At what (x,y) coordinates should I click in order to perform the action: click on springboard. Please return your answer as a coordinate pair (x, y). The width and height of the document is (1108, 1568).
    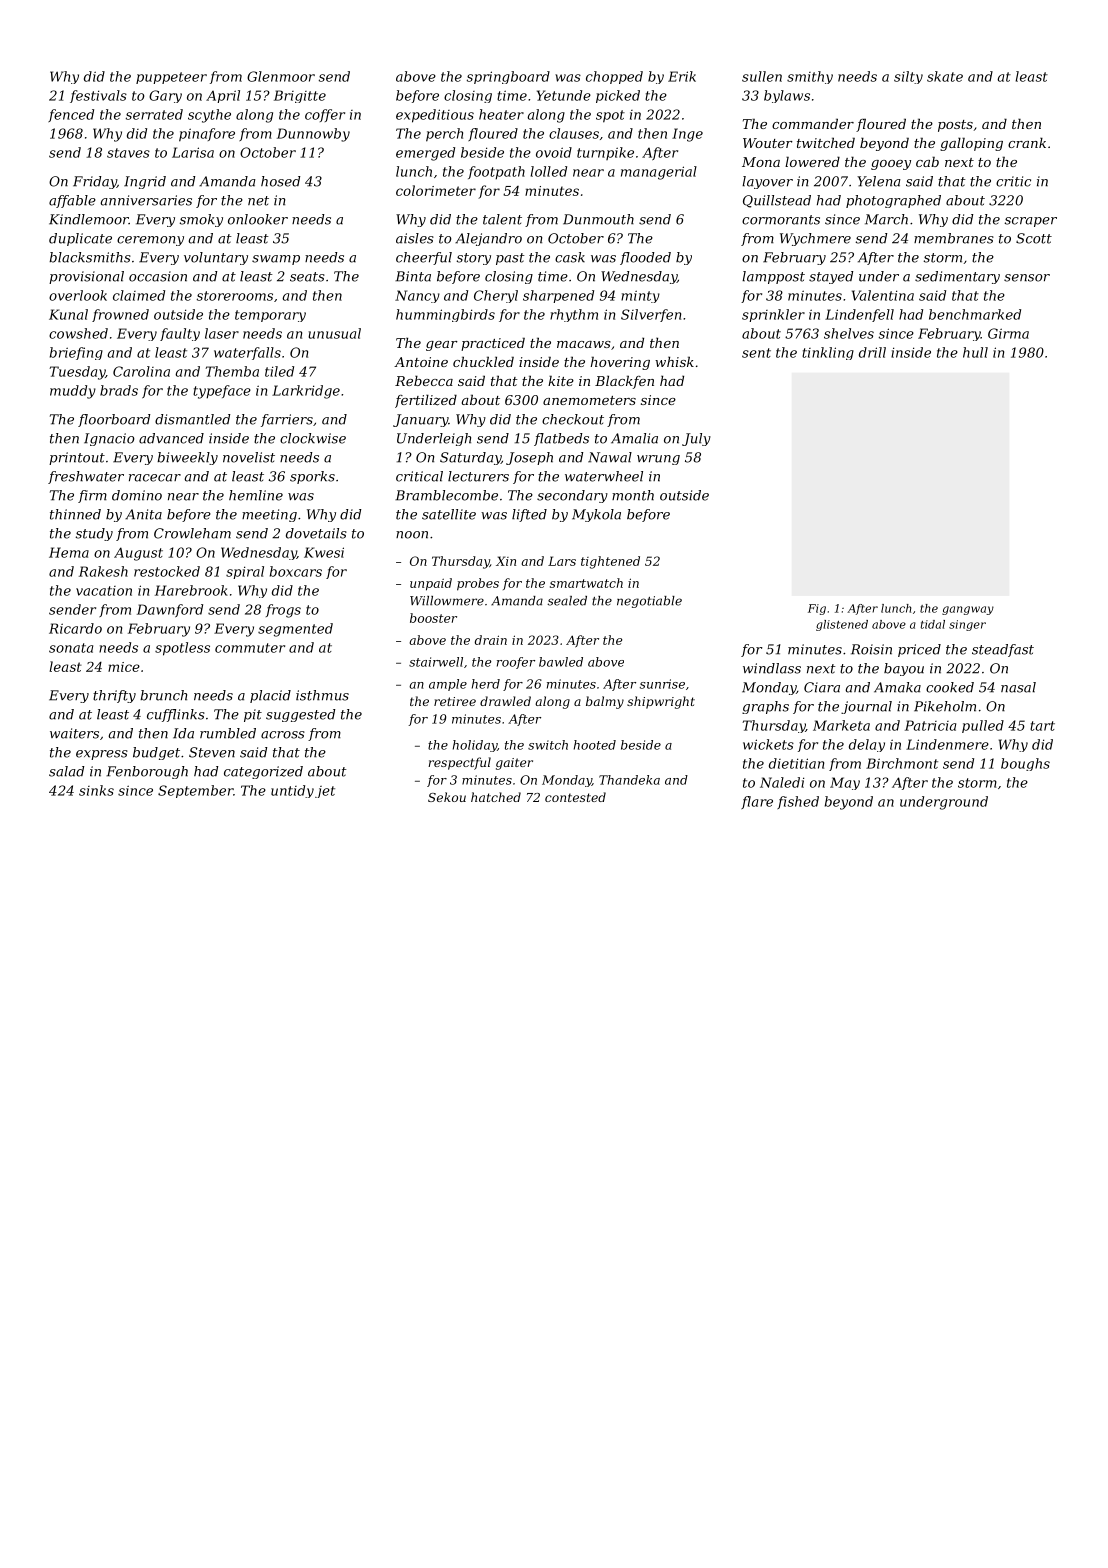
    Looking at the image, I should click on (508, 77).
